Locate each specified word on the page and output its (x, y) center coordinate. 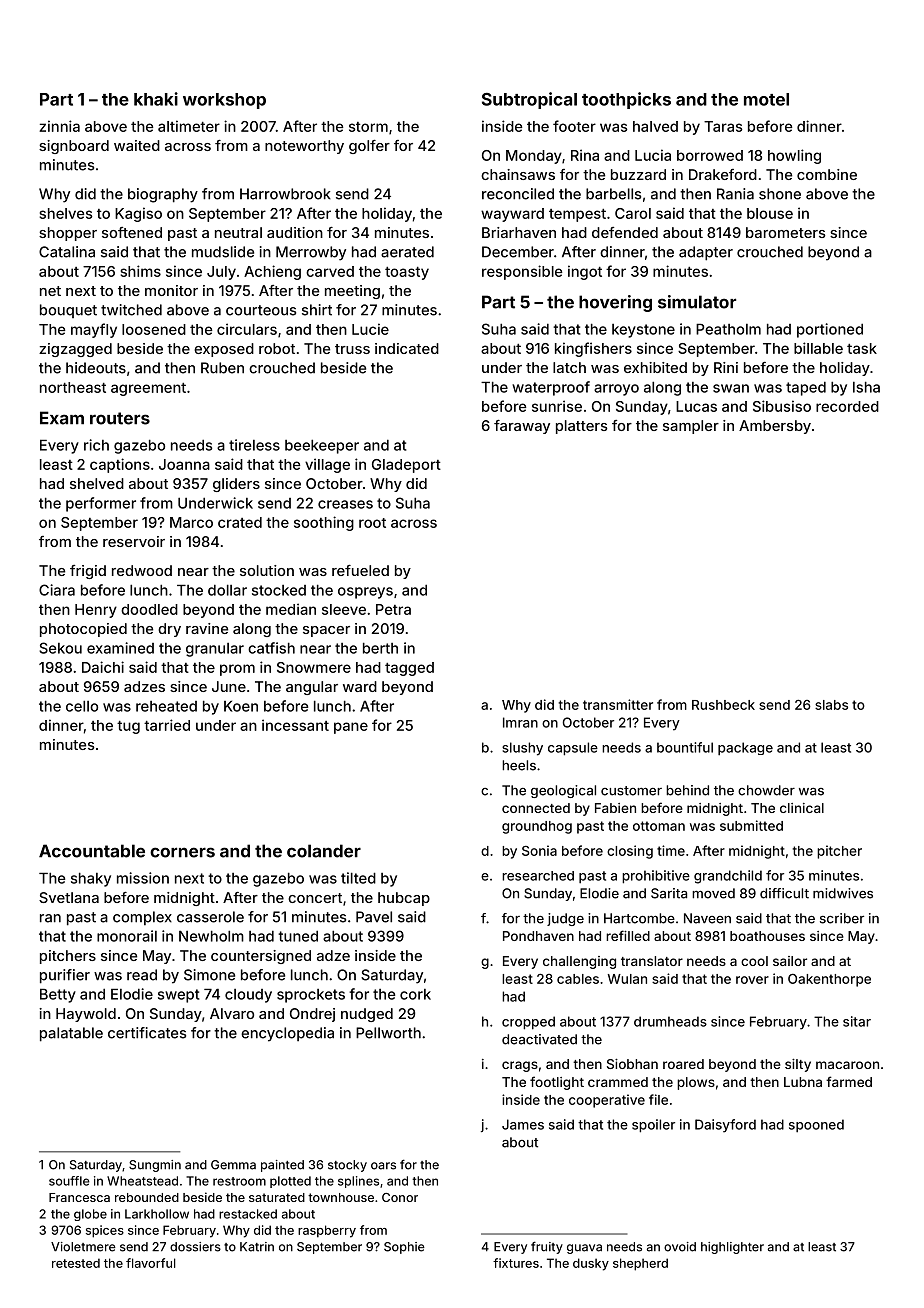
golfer (369, 147)
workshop (224, 101)
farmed (849, 1081)
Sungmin (155, 1166)
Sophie (404, 1248)
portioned (830, 330)
